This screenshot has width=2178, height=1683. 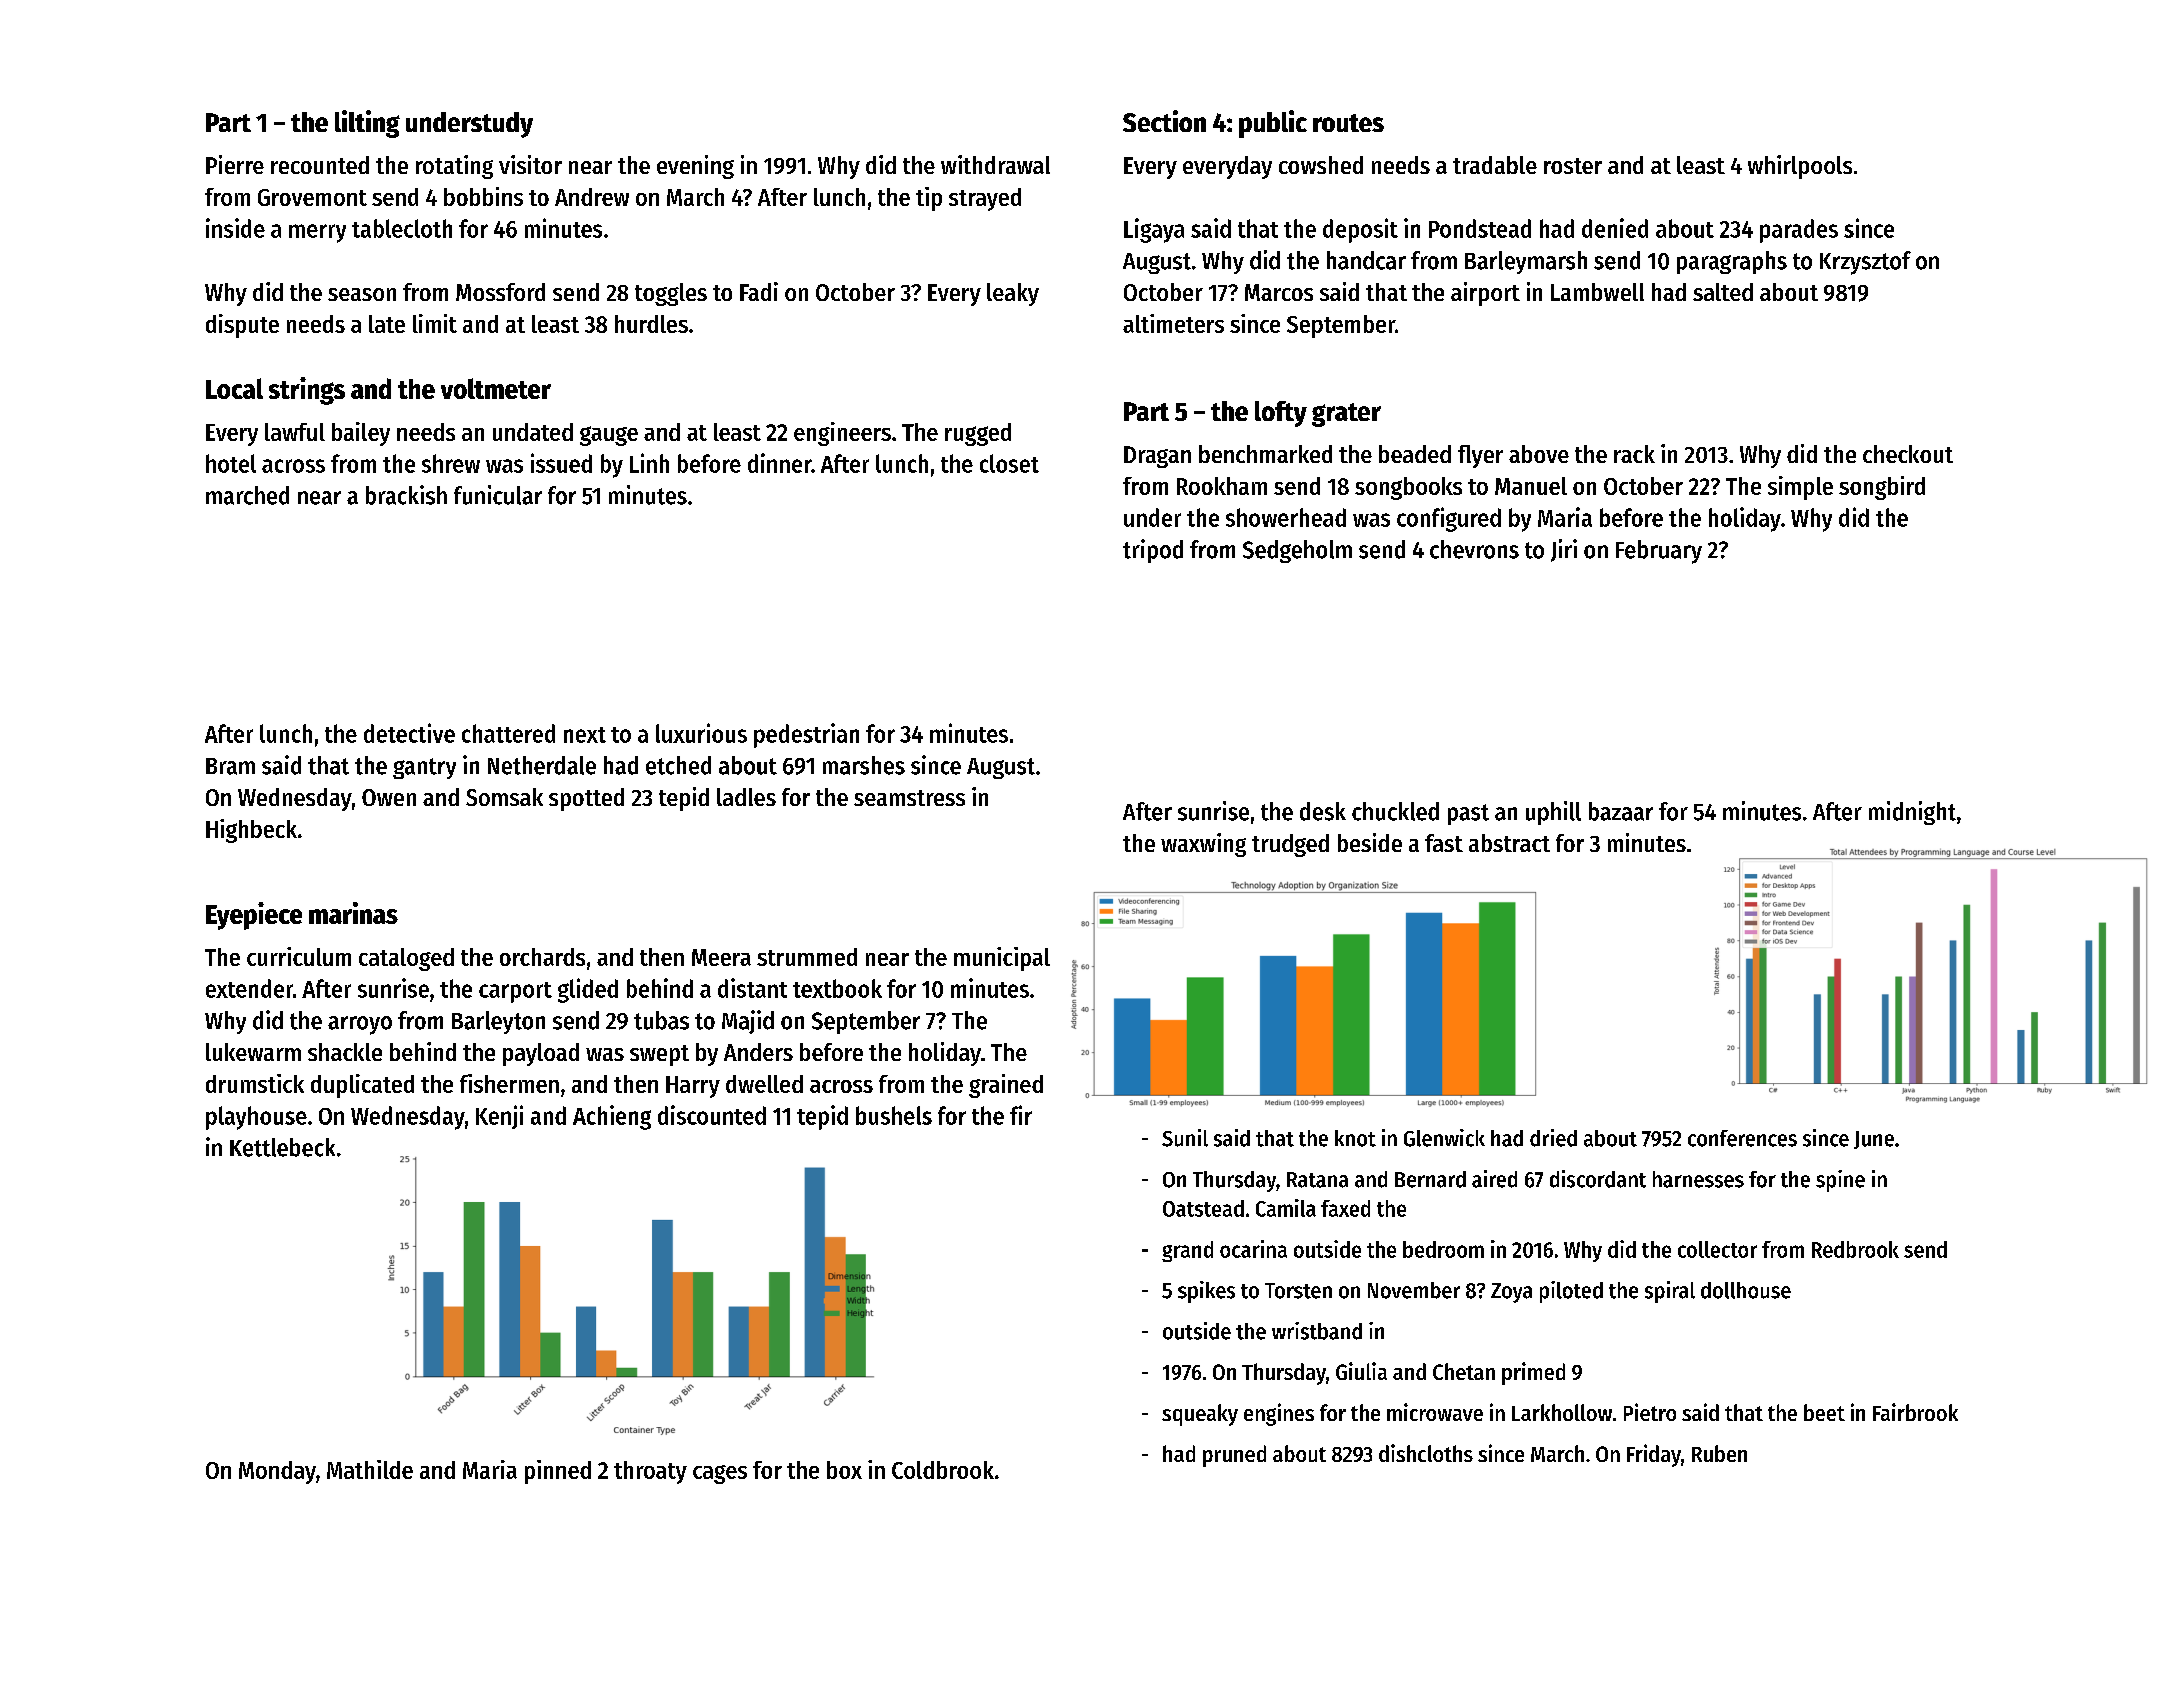 What do you see at coordinates (1273, 124) in the screenshot?
I see `public` at bounding box center [1273, 124].
